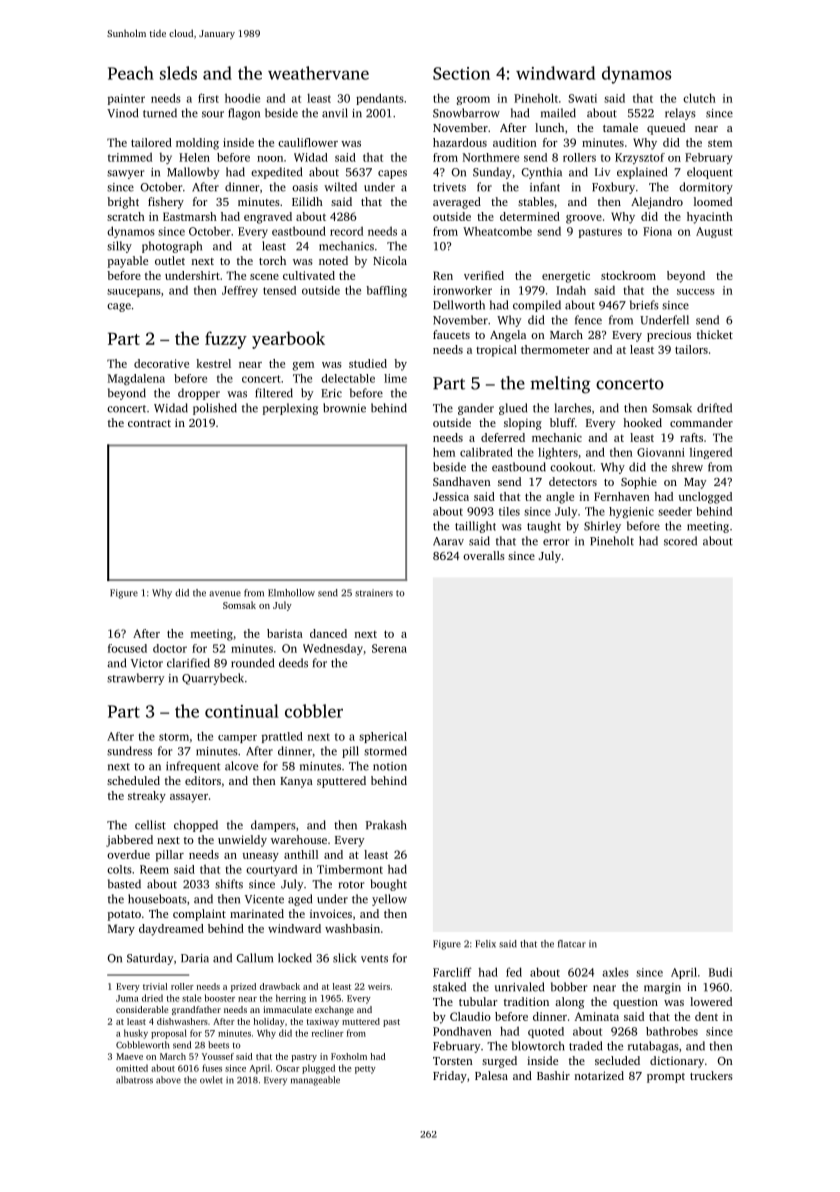 The height and width of the screenshot is (1192, 840). Describe the element at coordinates (122, 113) in the screenshot. I see `Vinod` at that location.
